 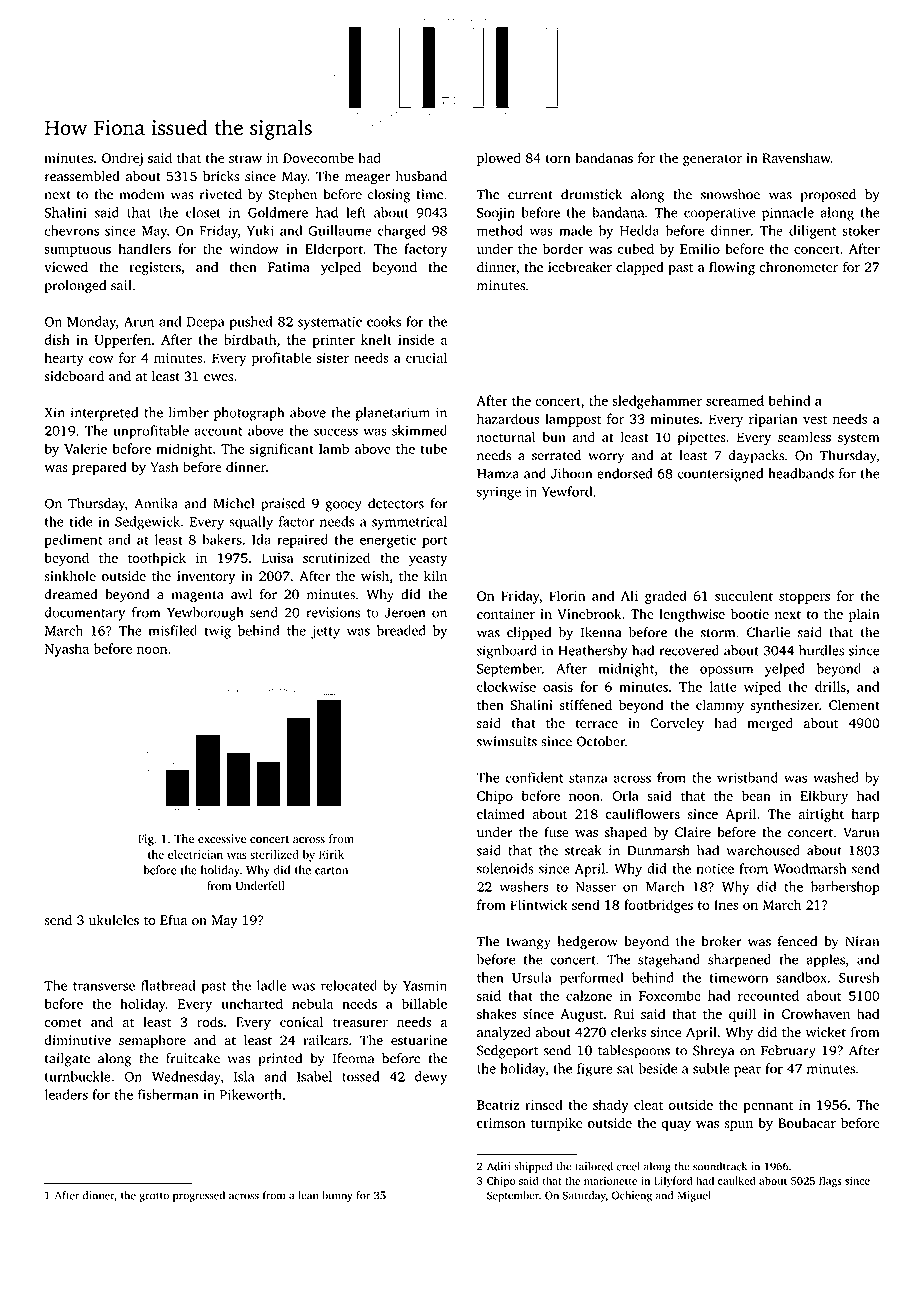 I want to click on tailgate, so click(x=67, y=1060).
